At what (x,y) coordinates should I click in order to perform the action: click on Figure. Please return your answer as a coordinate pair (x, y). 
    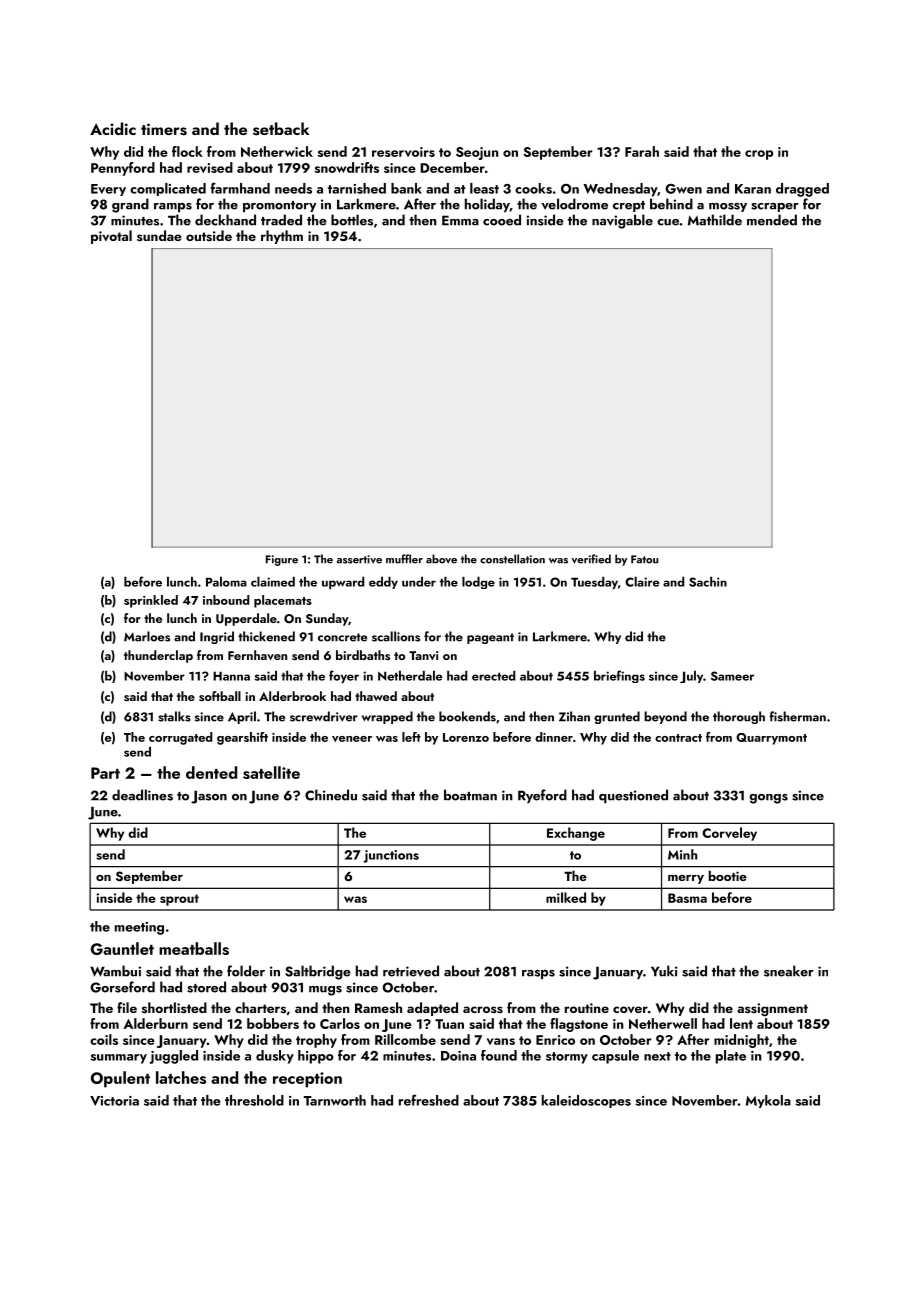
    Looking at the image, I should click on (282, 560).
